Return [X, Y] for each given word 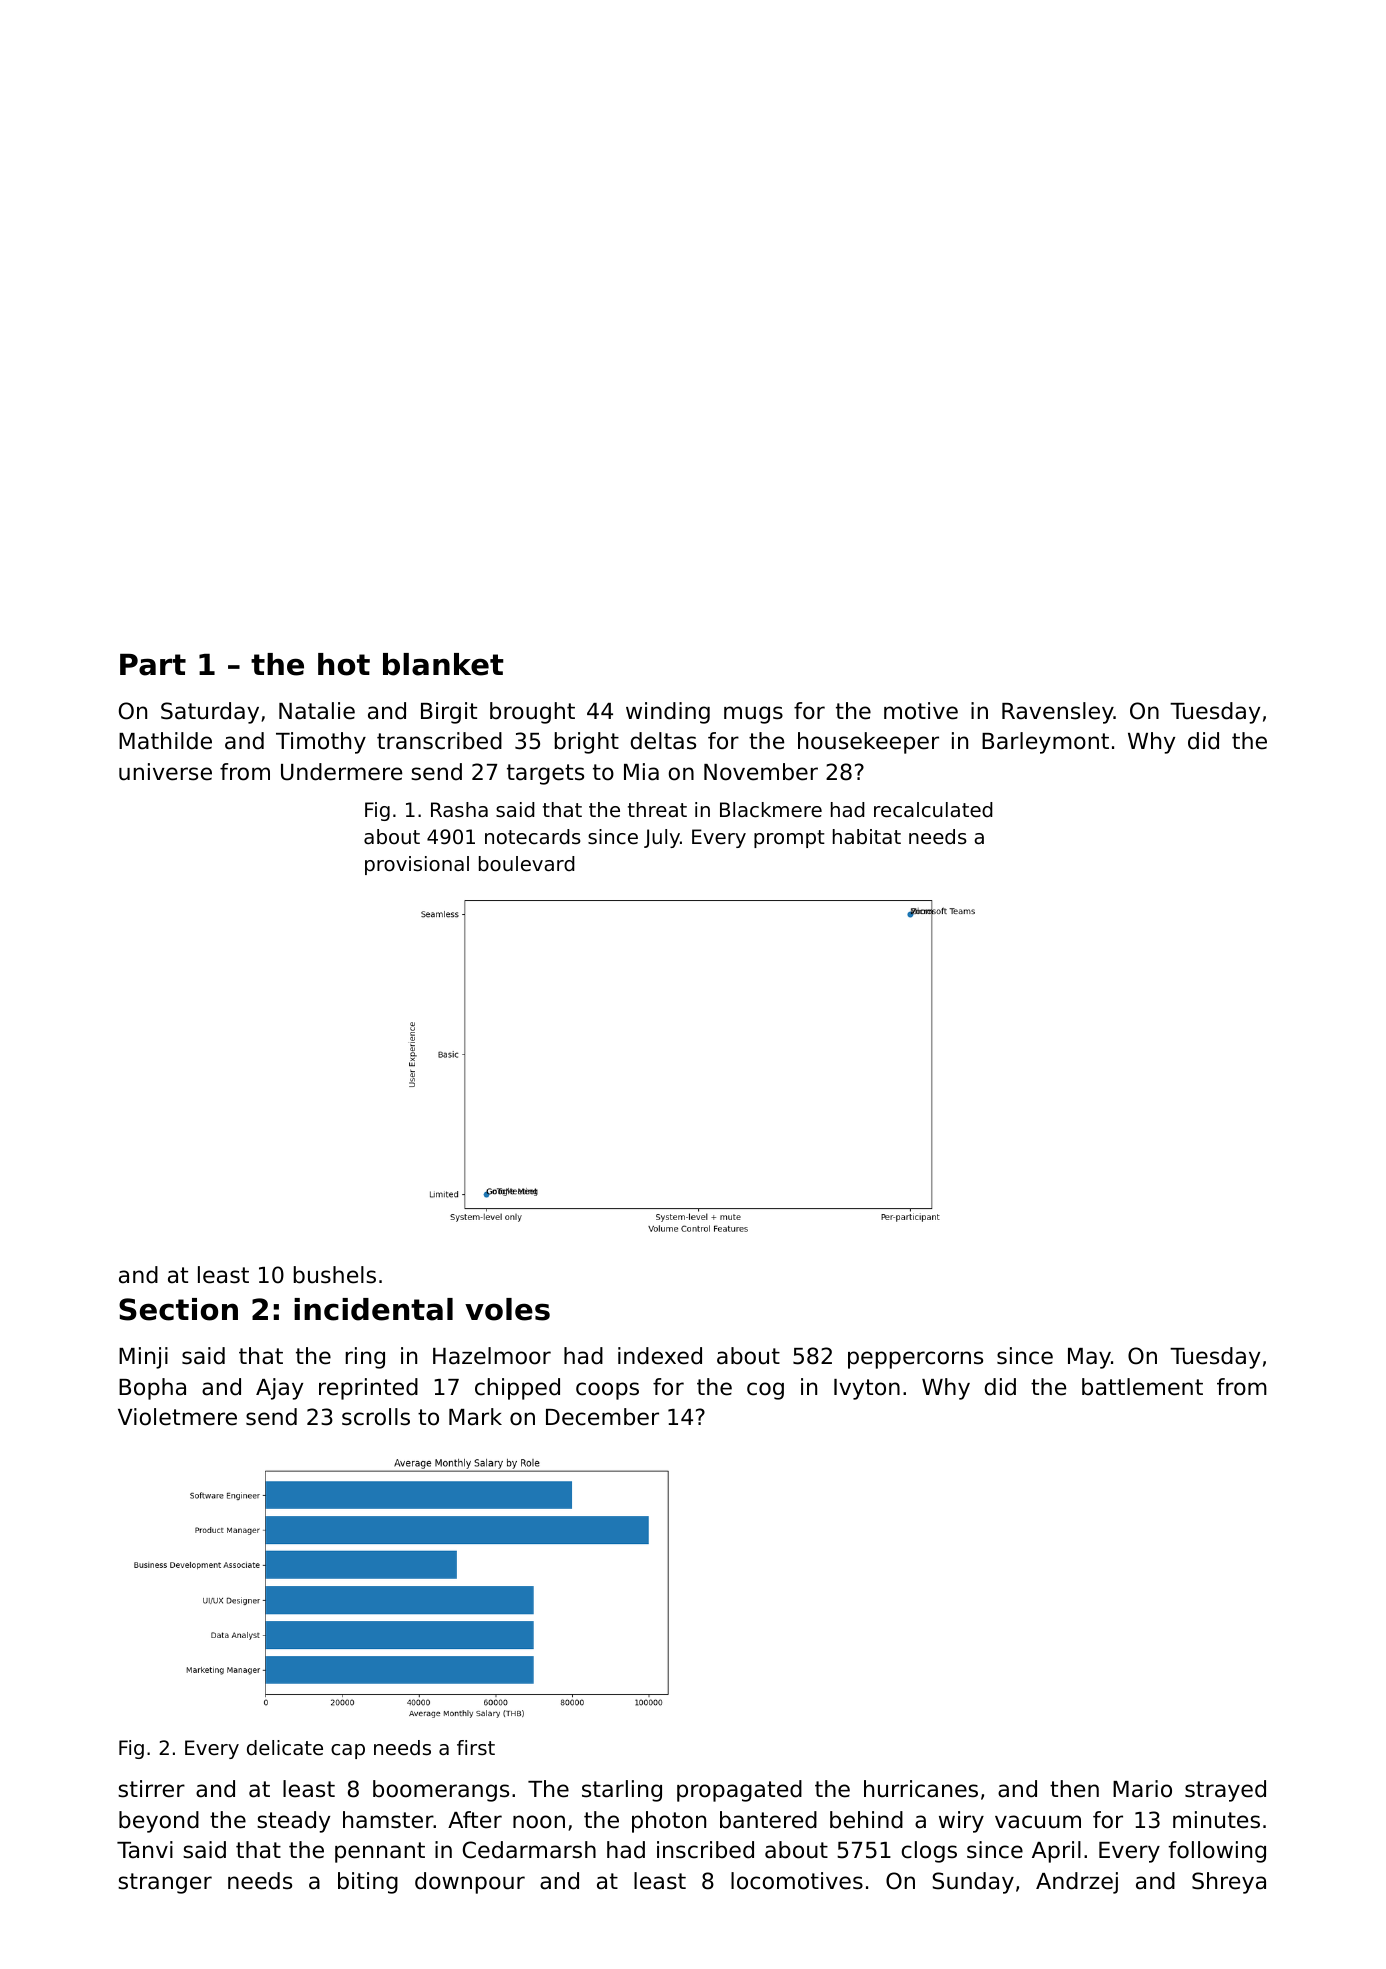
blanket [443, 664]
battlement [1142, 1387]
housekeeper [868, 743]
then [1074, 1789]
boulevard [527, 864]
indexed [660, 1356]
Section [178, 1309]
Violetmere [177, 1417]
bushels [335, 1275]
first [476, 1747]
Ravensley [1058, 713]
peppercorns [915, 1360]
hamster [388, 1820]
